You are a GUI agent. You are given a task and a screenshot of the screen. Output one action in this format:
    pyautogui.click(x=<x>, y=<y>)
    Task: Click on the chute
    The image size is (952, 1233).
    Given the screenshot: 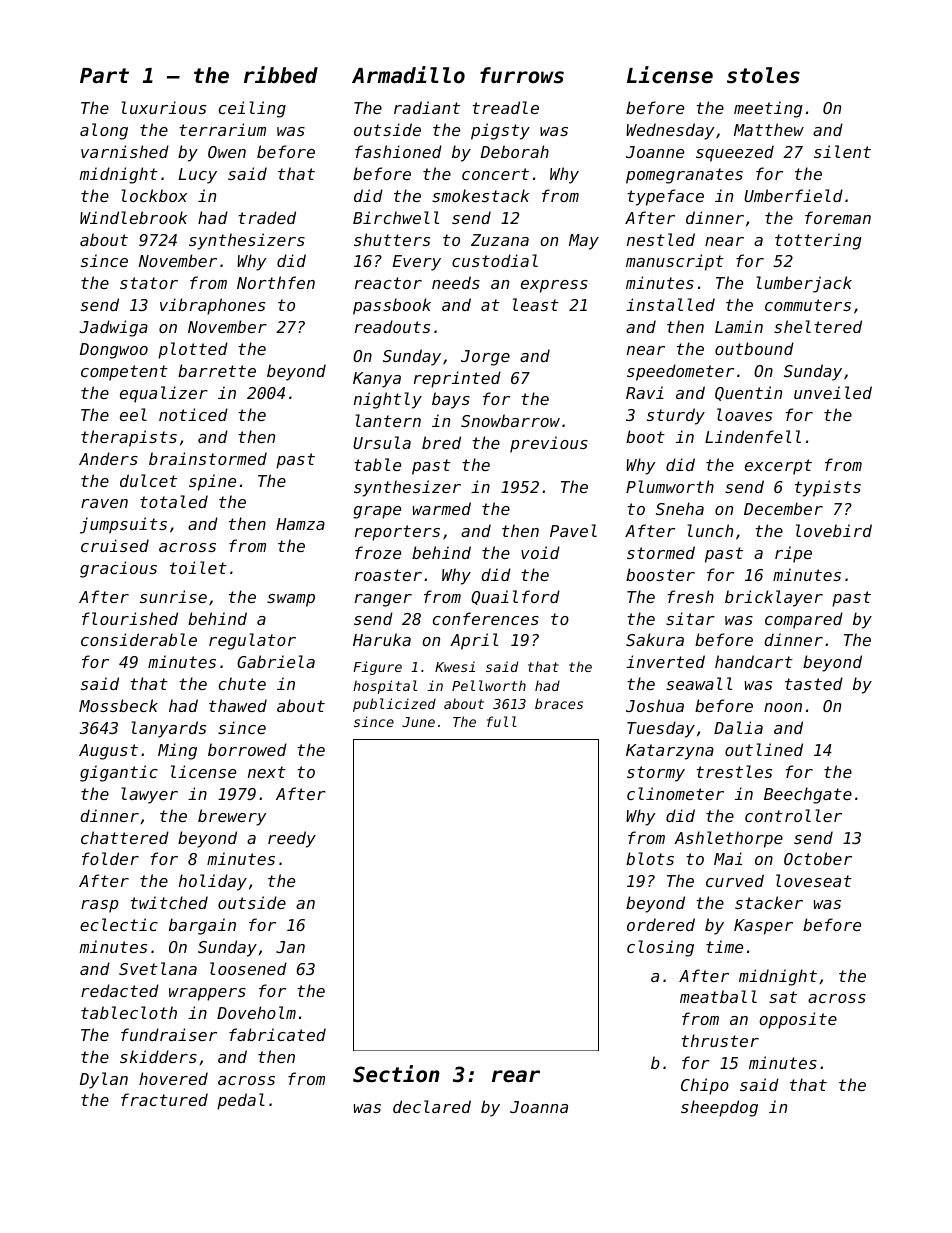 What is the action you would take?
    pyautogui.click(x=242, y=683)
